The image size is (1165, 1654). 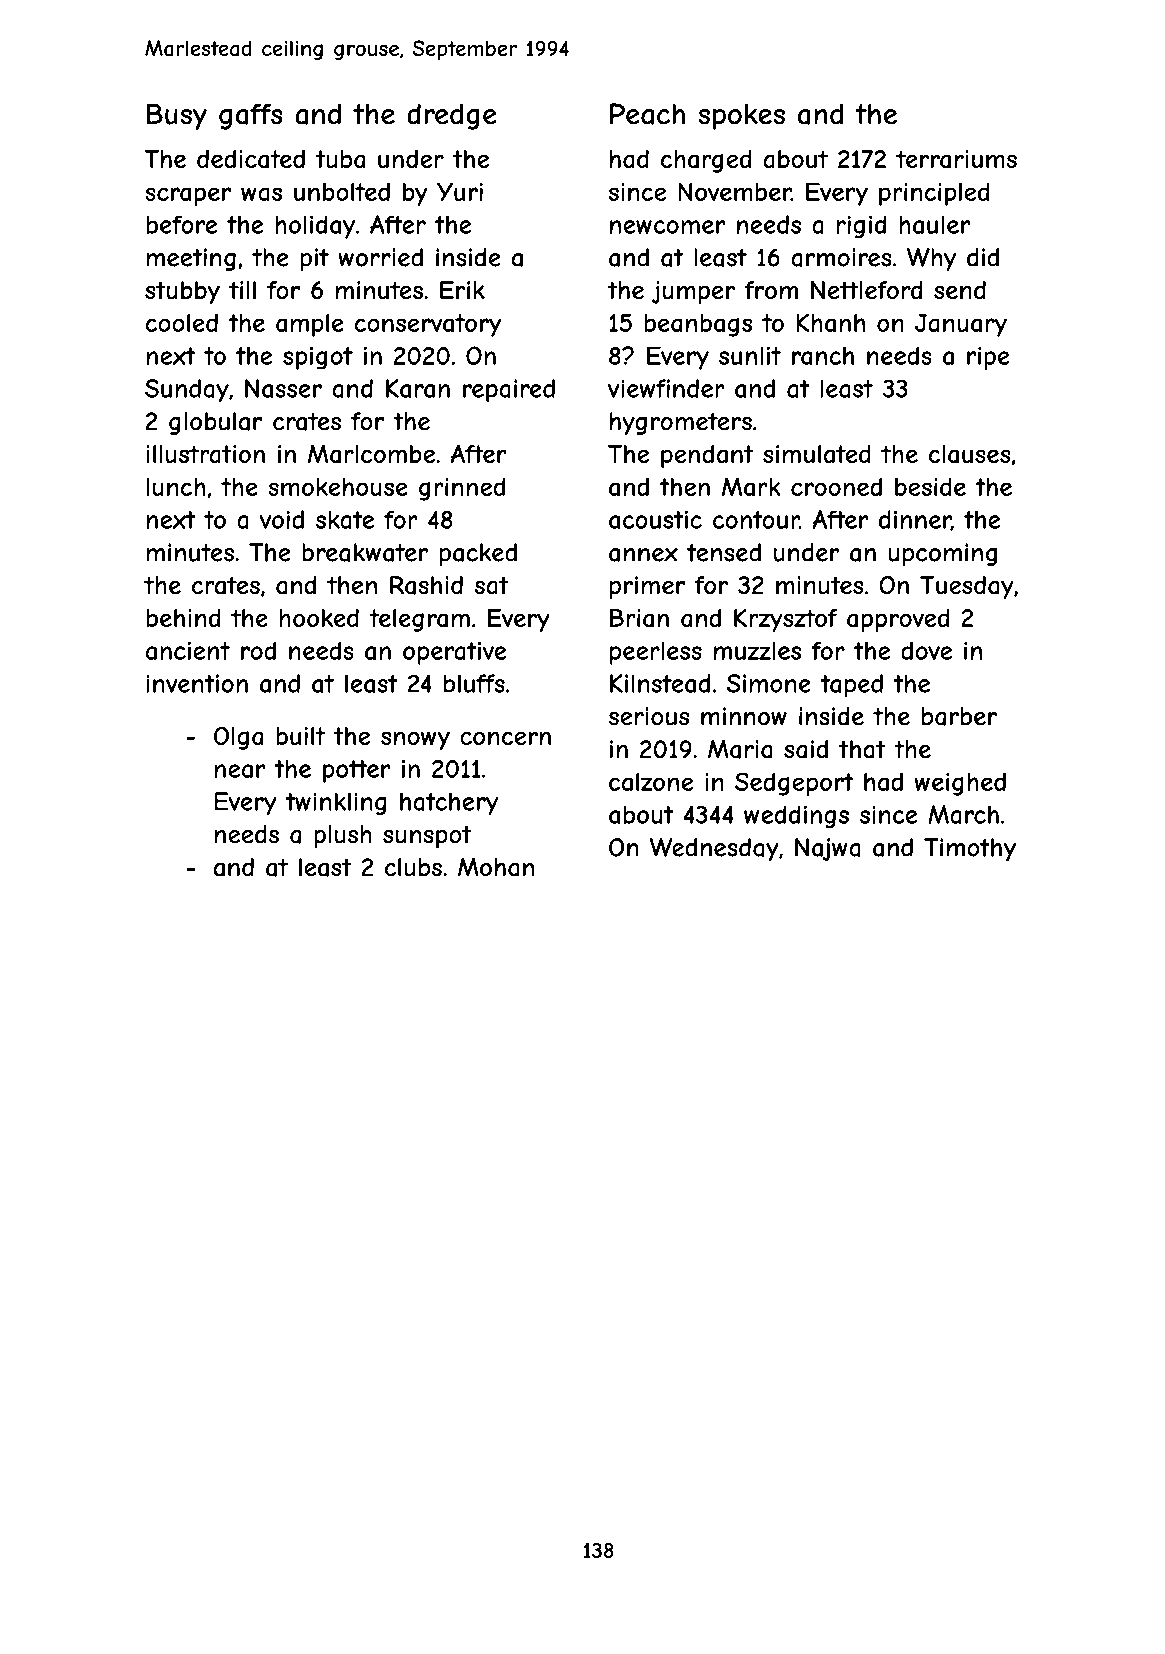 I want to click on clubs, so click(x=413, y=867).
